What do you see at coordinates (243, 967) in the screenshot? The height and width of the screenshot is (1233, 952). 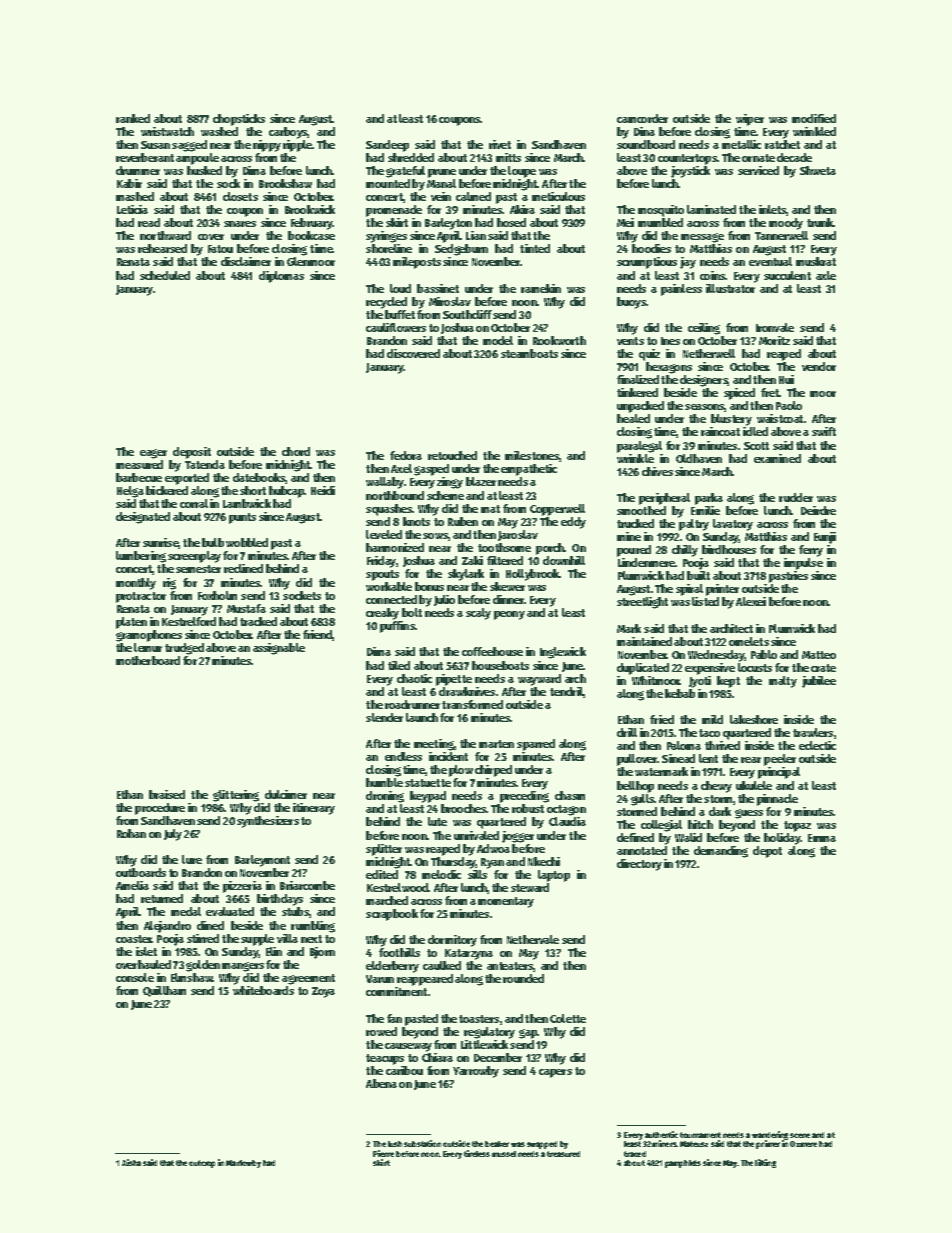 I see `mangers` at bounding box center [243, 967].
